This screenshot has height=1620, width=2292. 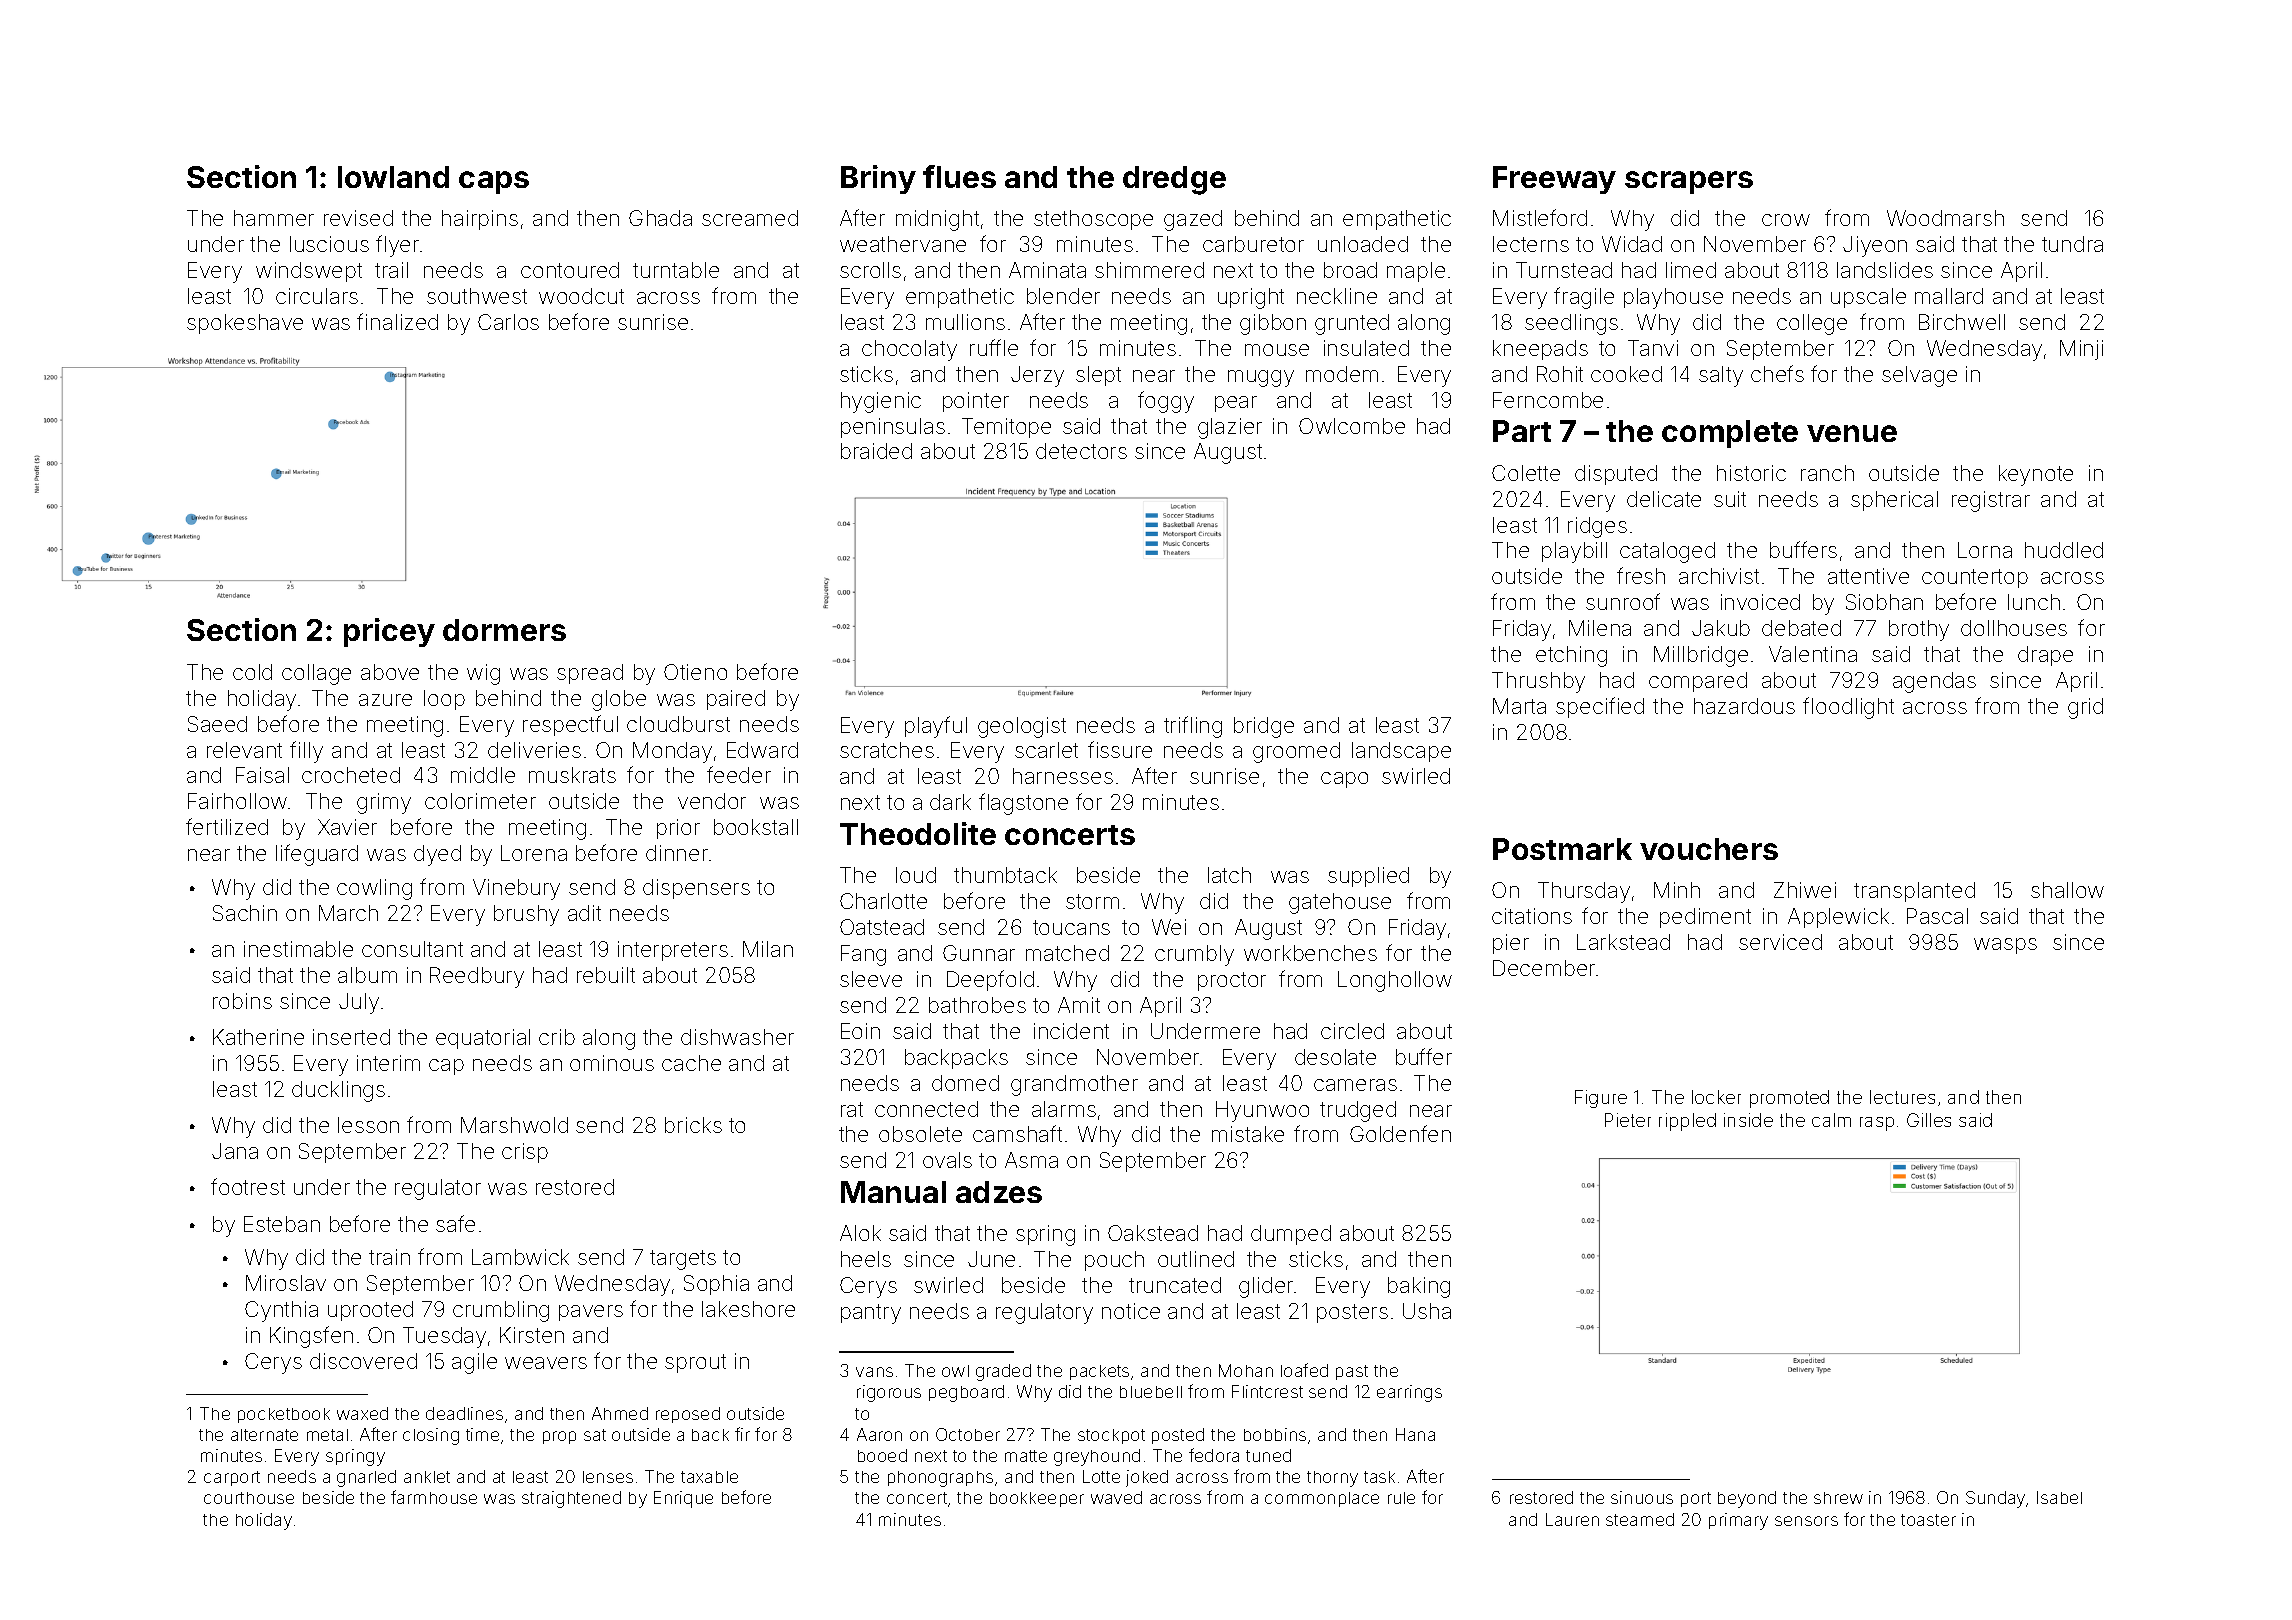 I want to click on alternate, so click(x=264, y=1435).
